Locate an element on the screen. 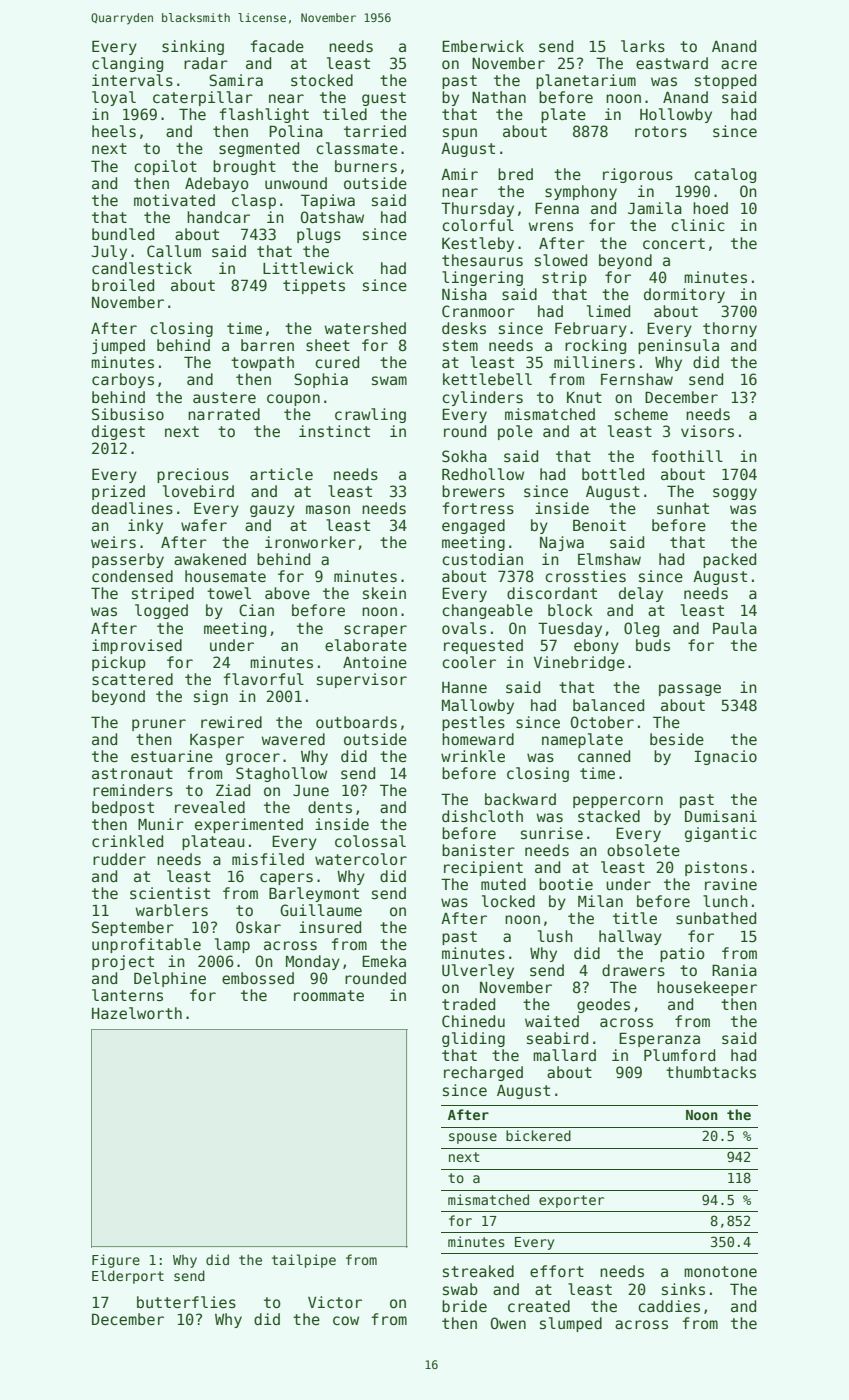  Emberwick is located at coordinates (483, 46).
